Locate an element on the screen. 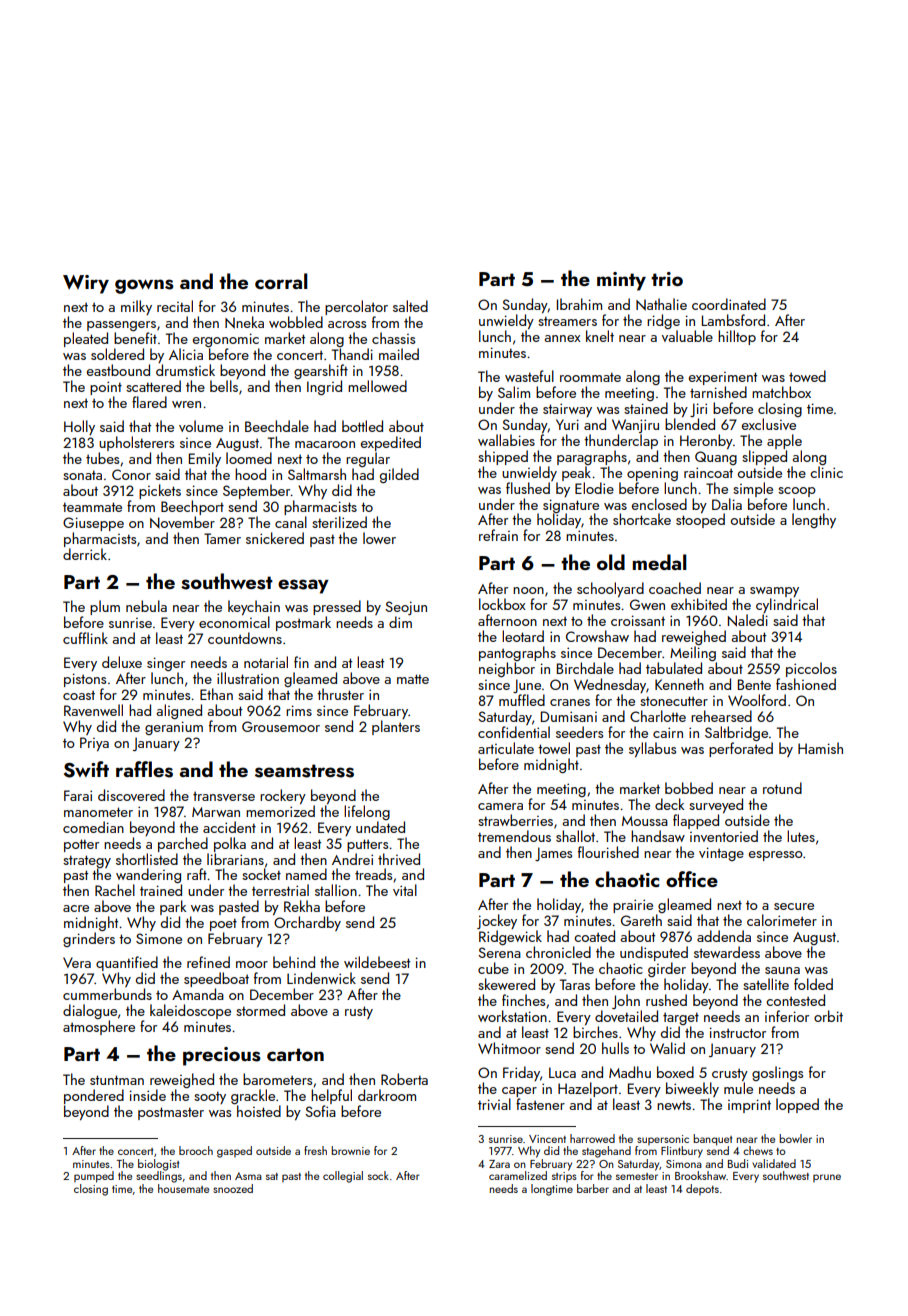 This screenshot has height=1316, width=908. salted is located at coordinates (410, 306).
